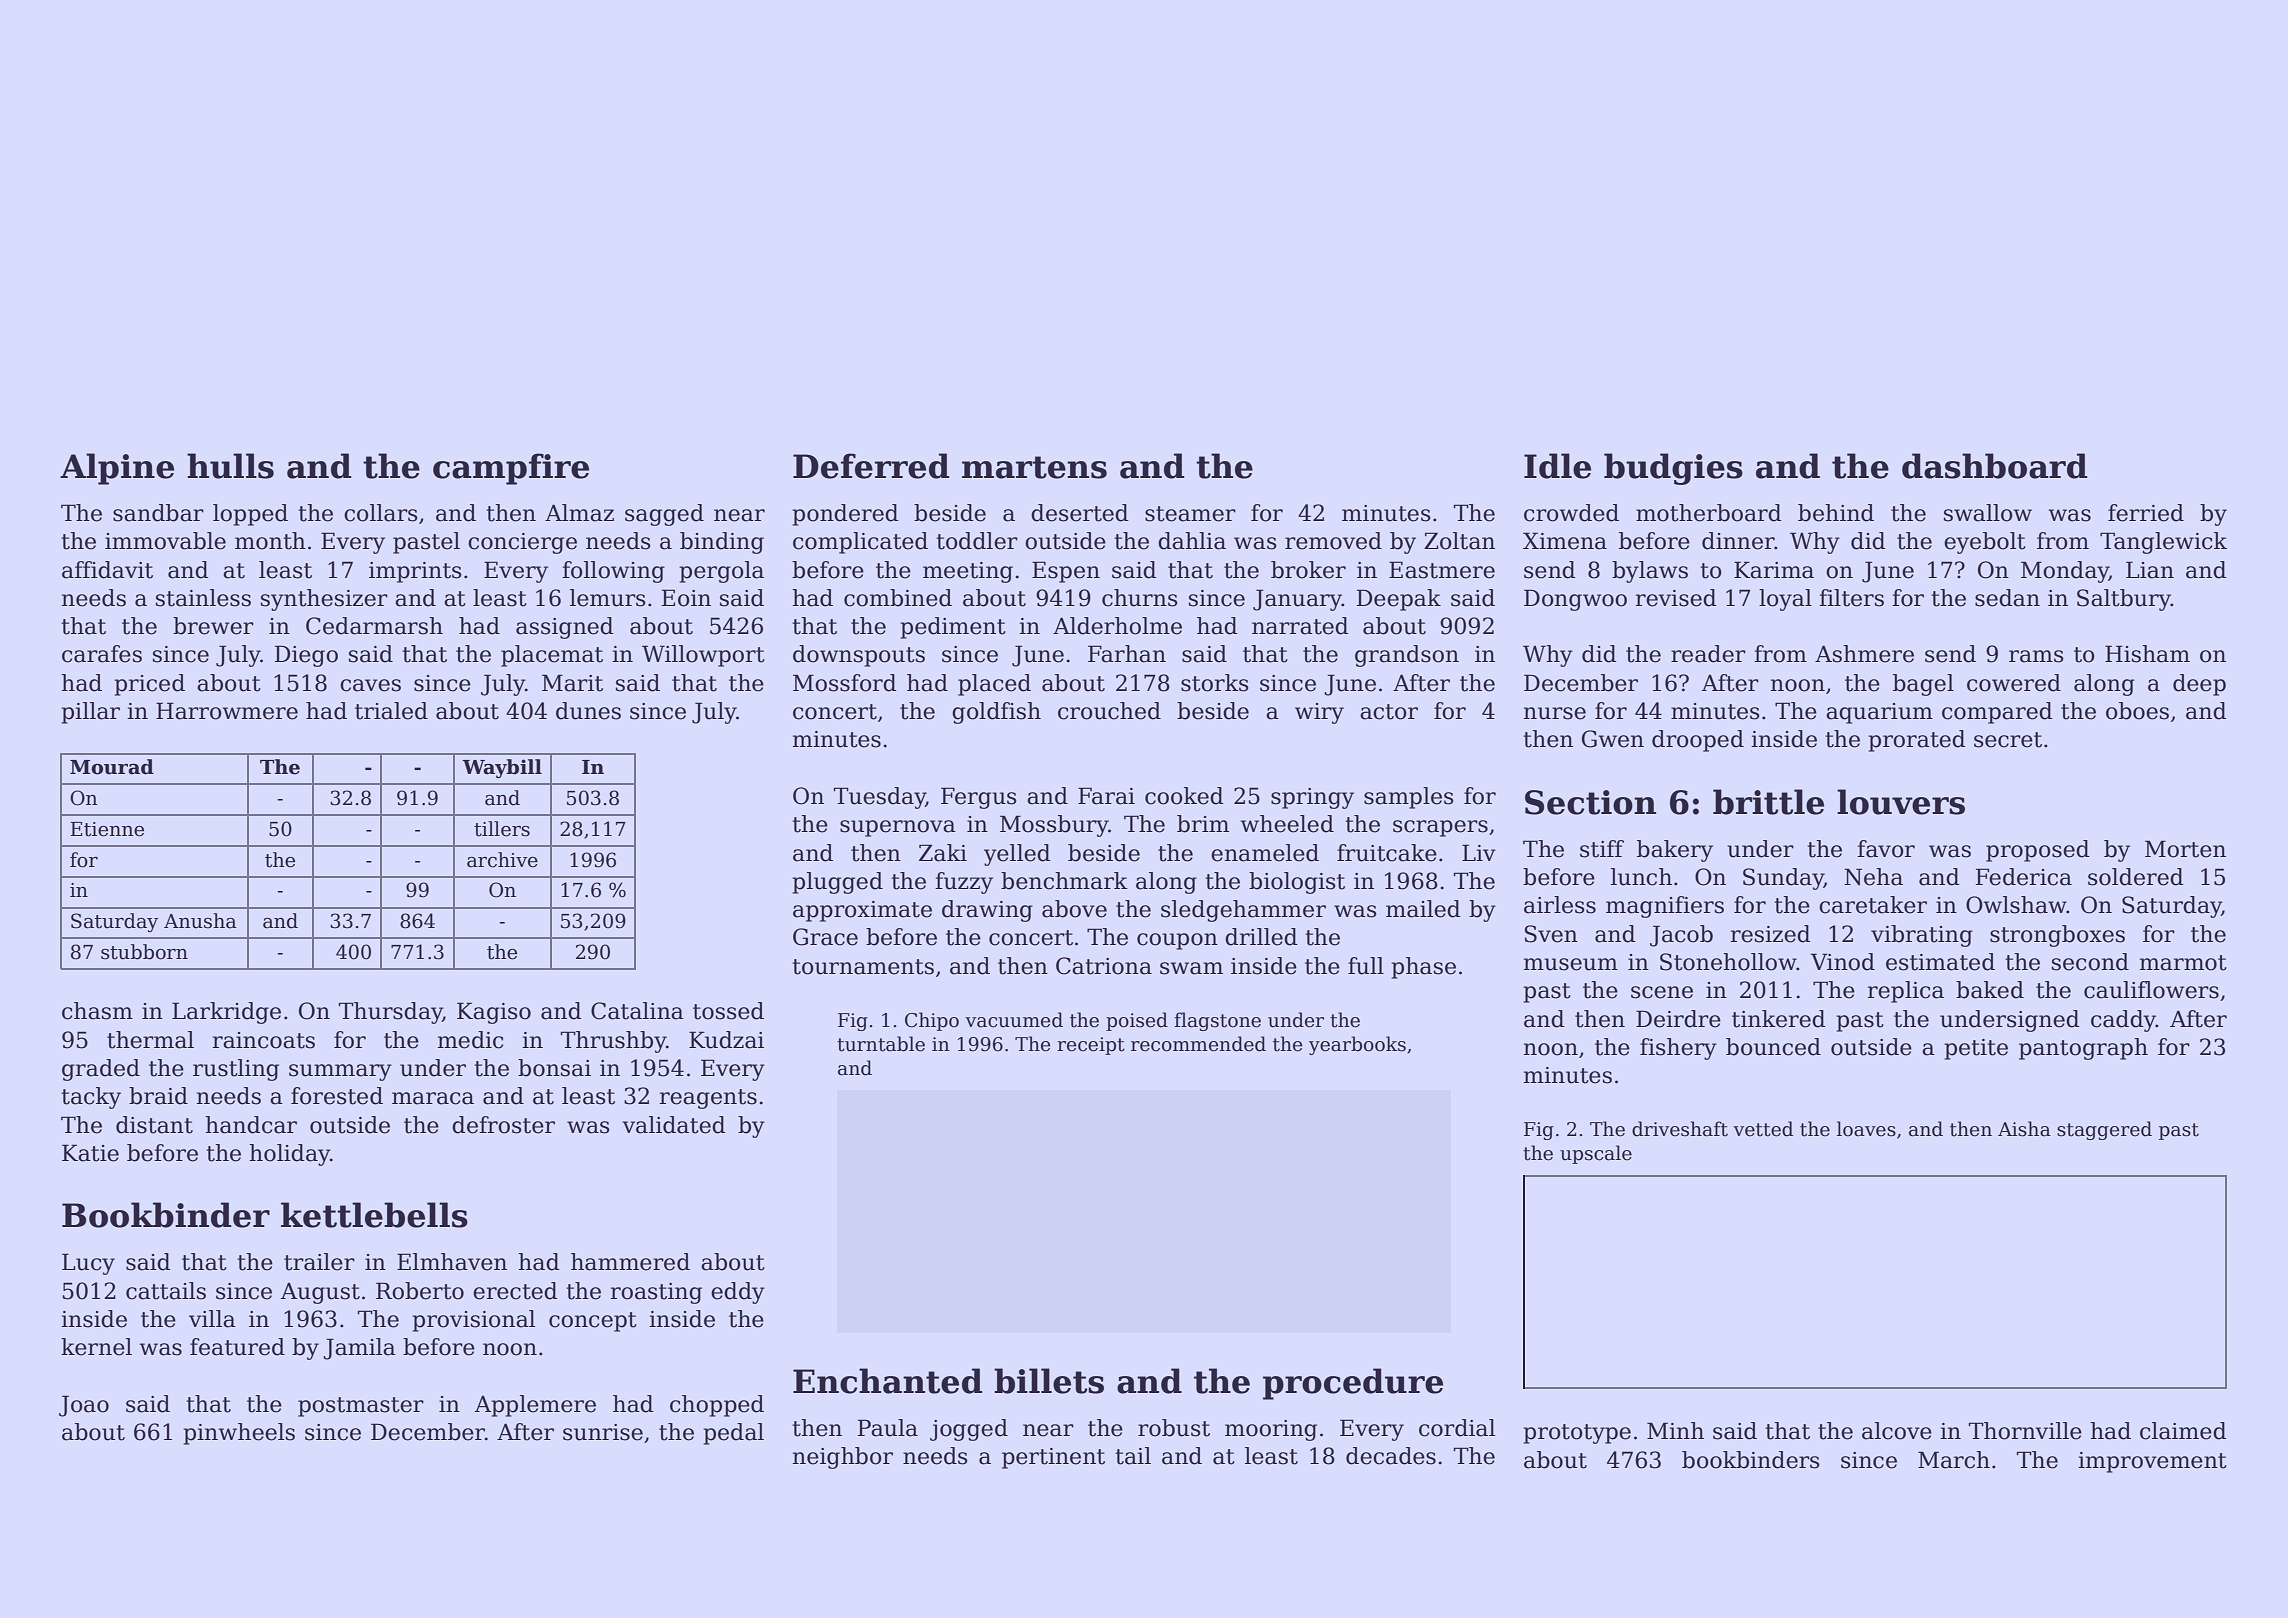  What do you see at coordinates (237, 1347) in the document?
I see `featured` at bounding box center [237, 1347].
